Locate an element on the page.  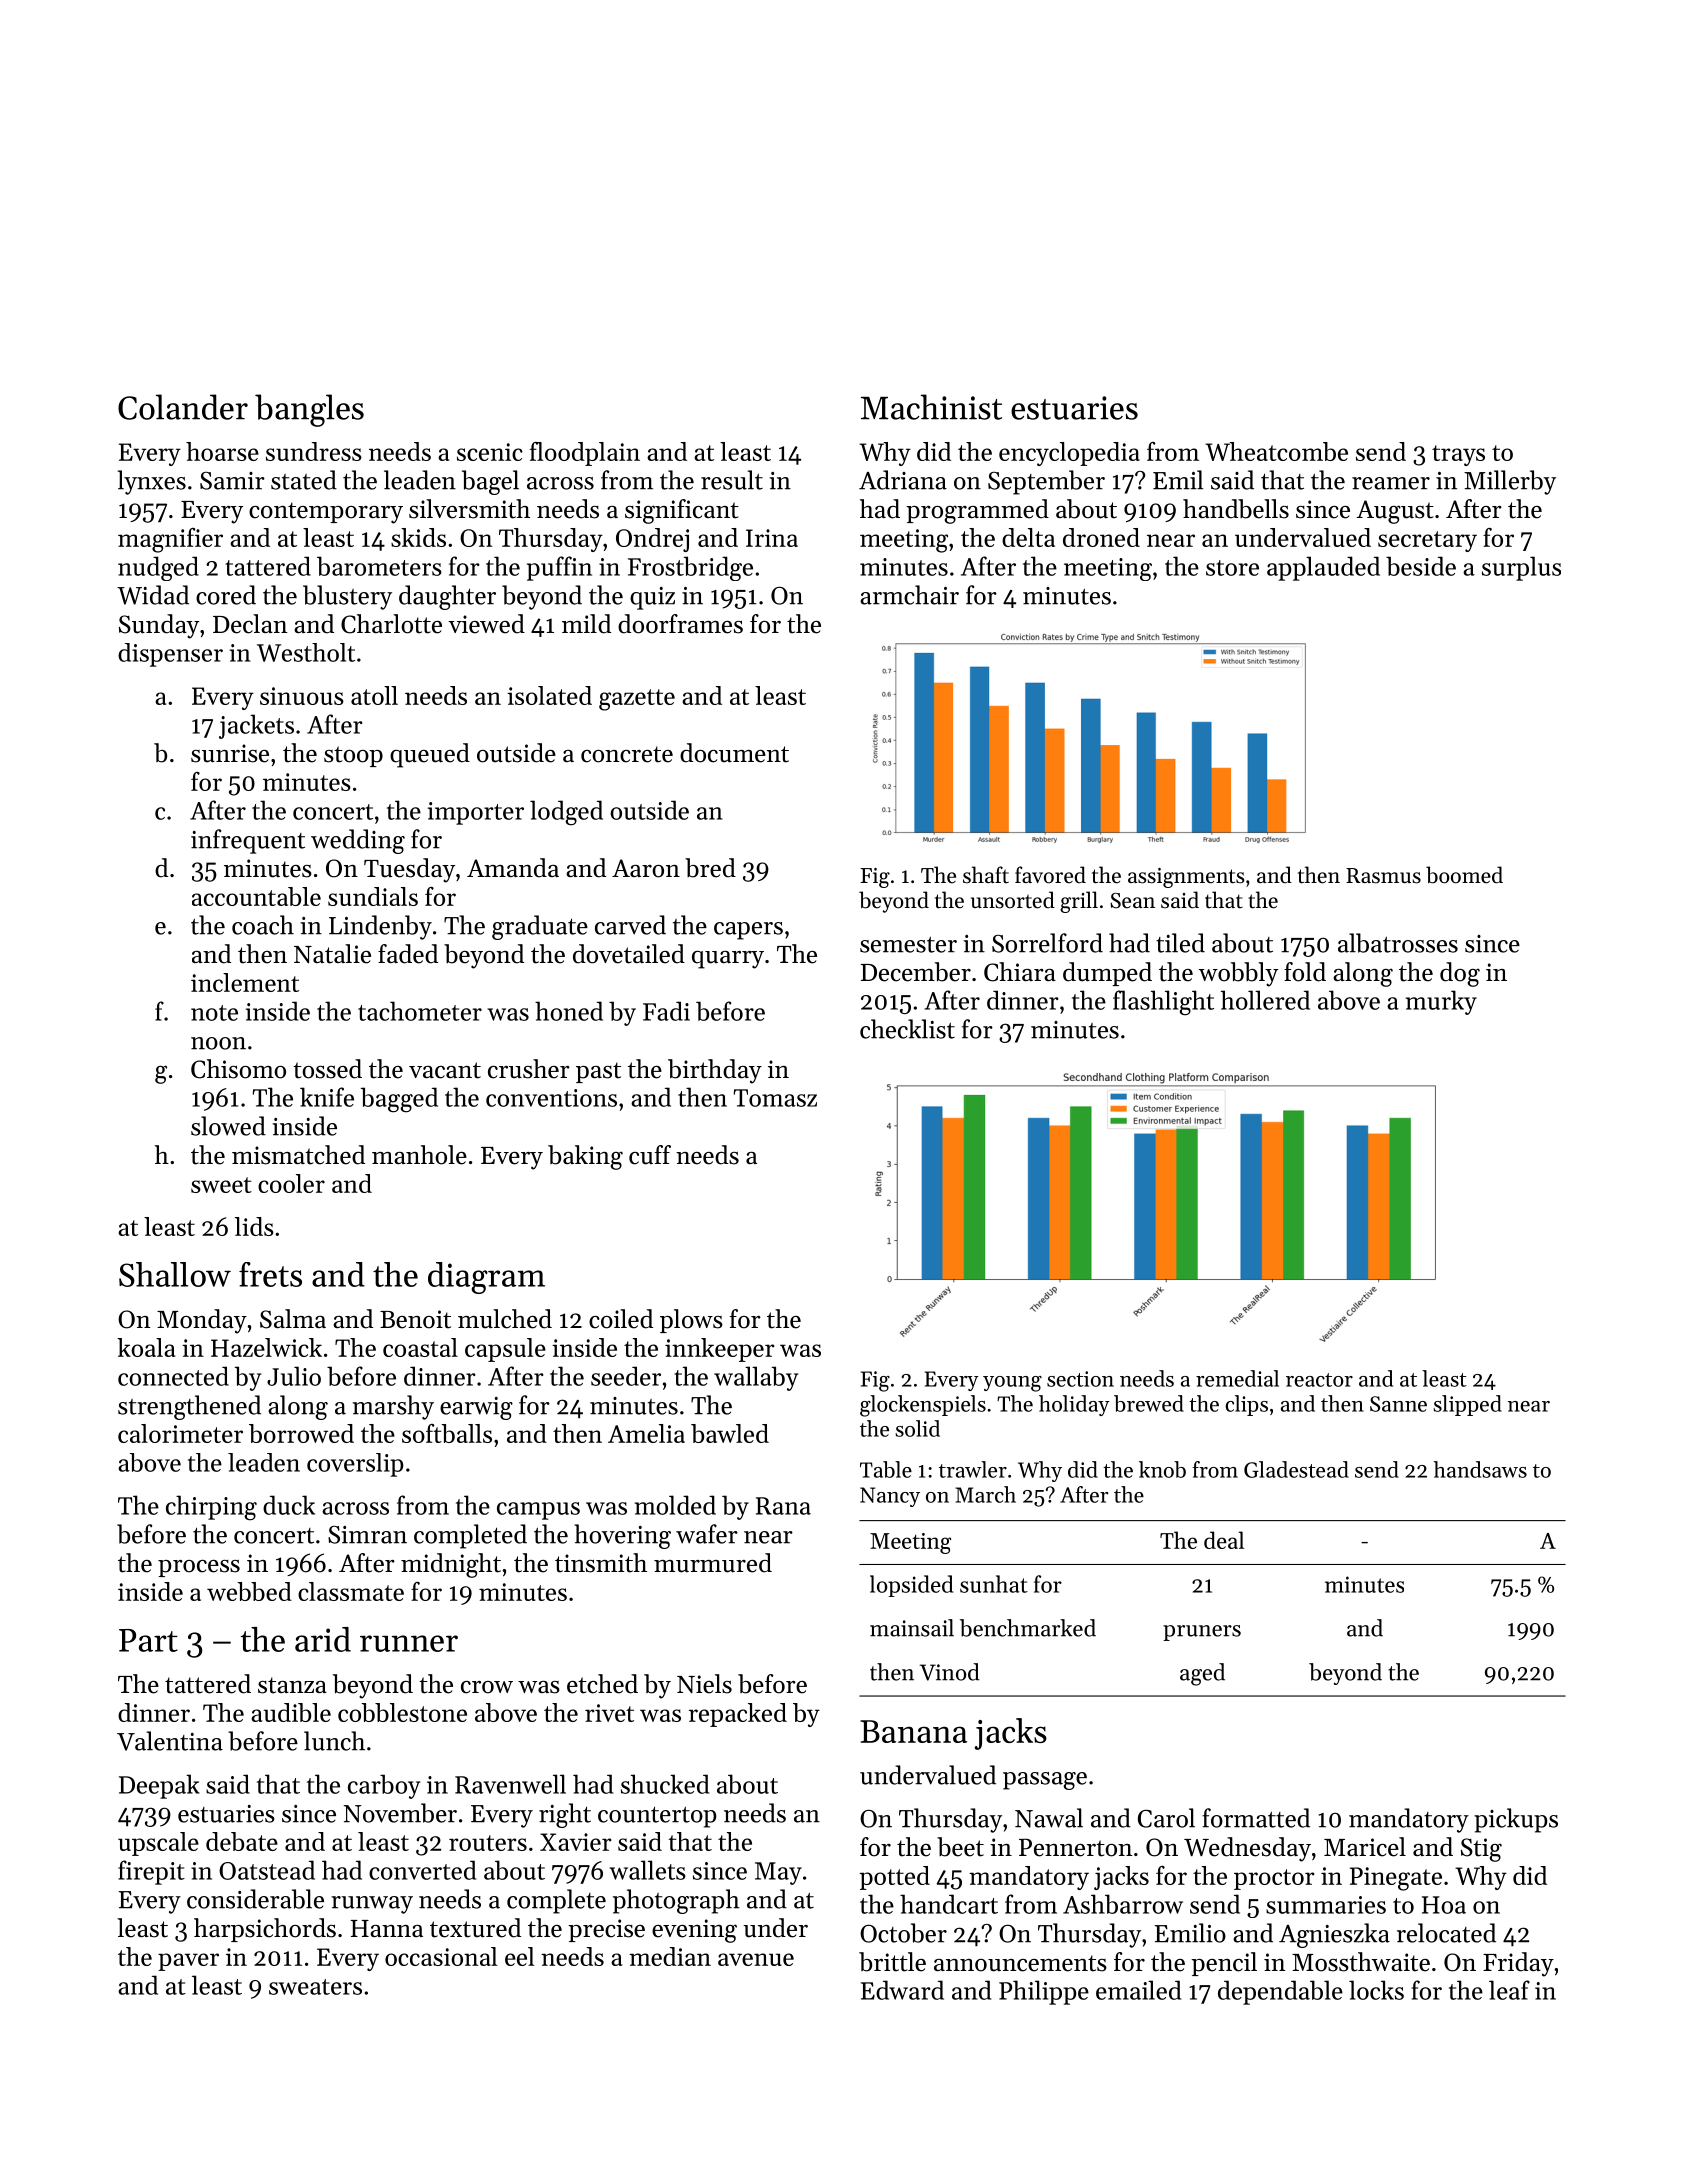
armchair is located at coordinates (909, 595).
